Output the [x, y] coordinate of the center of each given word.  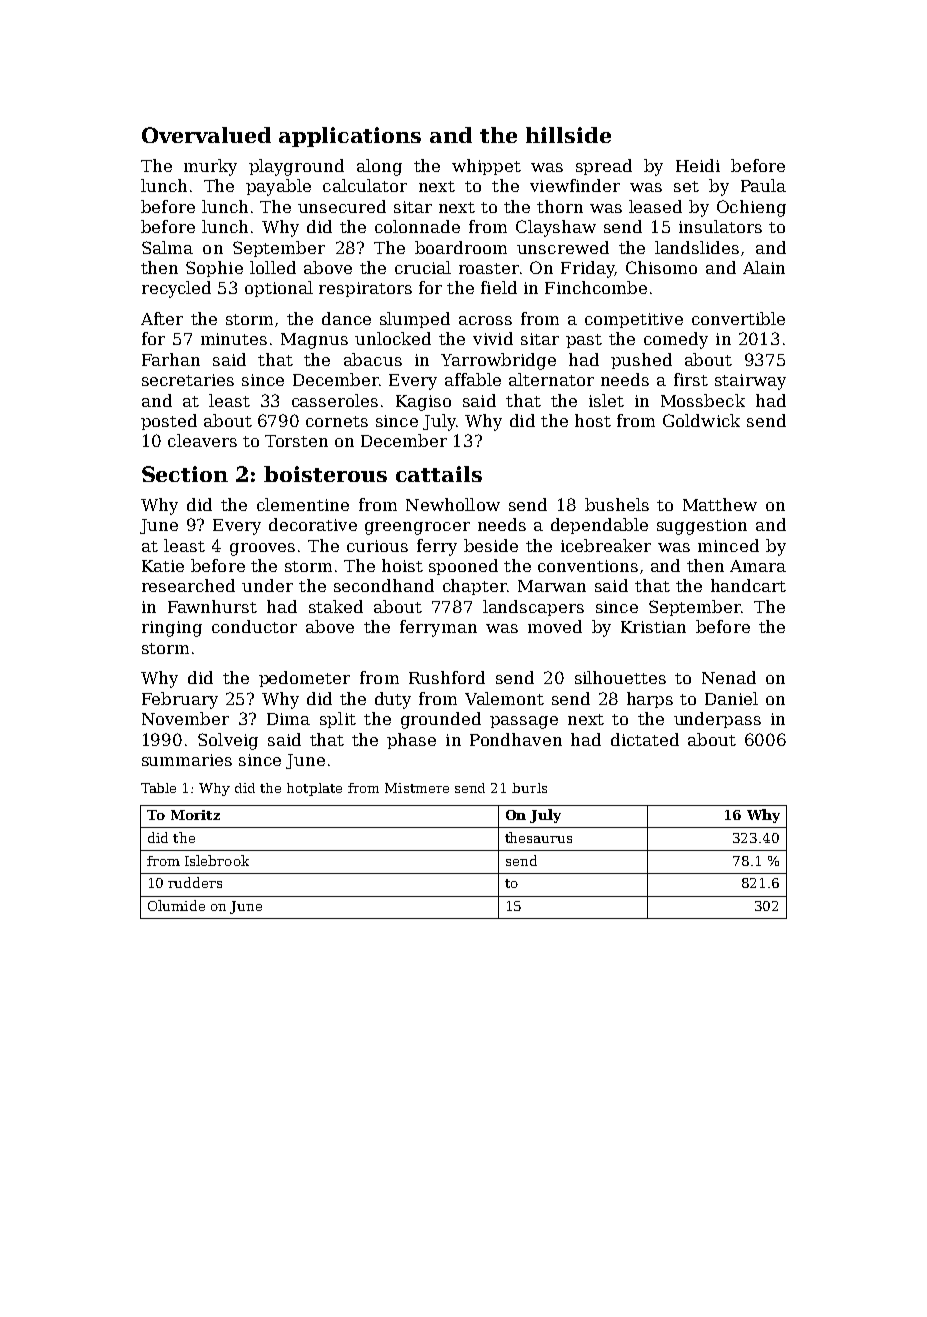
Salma [167, 247]
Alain [764, 267]
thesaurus [538, 837]
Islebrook [217, 860]
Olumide [176, 905]
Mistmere [417, 788]
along [379, 167]
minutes [234, 339]
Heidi [698, 165]
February [180, 700]
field [499, 287]
